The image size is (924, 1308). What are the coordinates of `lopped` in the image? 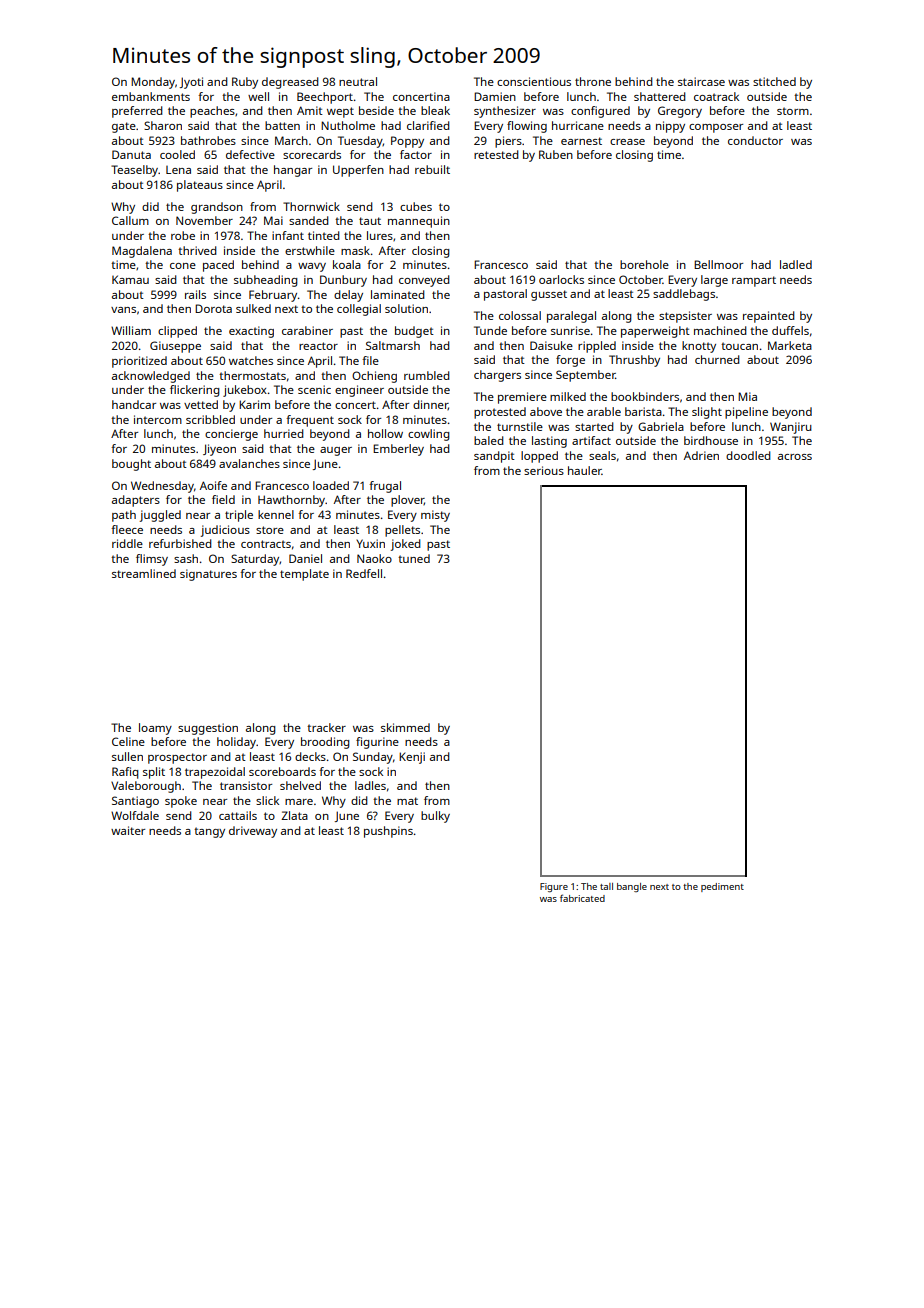 It's located at (539, 457).
